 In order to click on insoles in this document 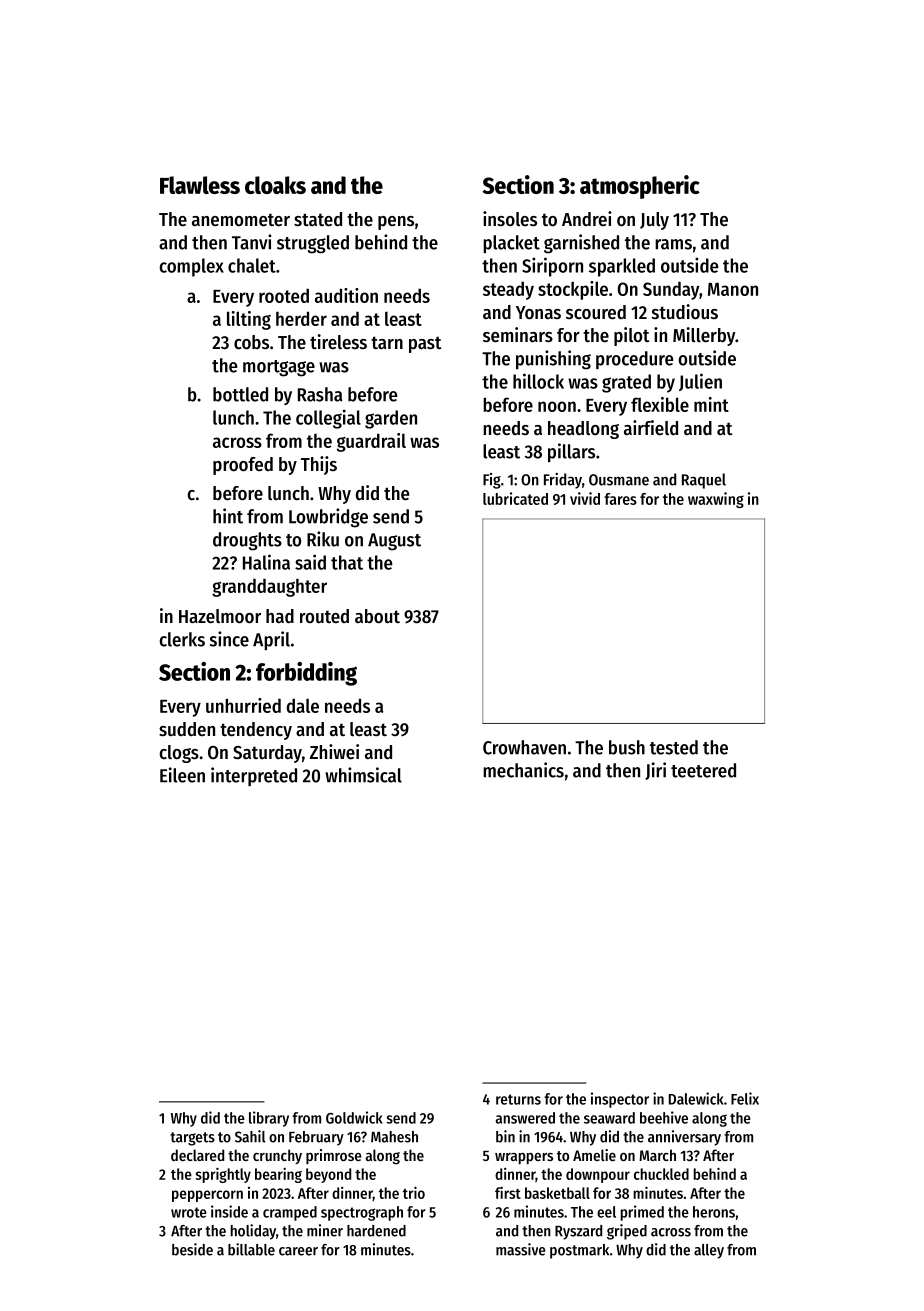, I will do `click(510, 219)`.
